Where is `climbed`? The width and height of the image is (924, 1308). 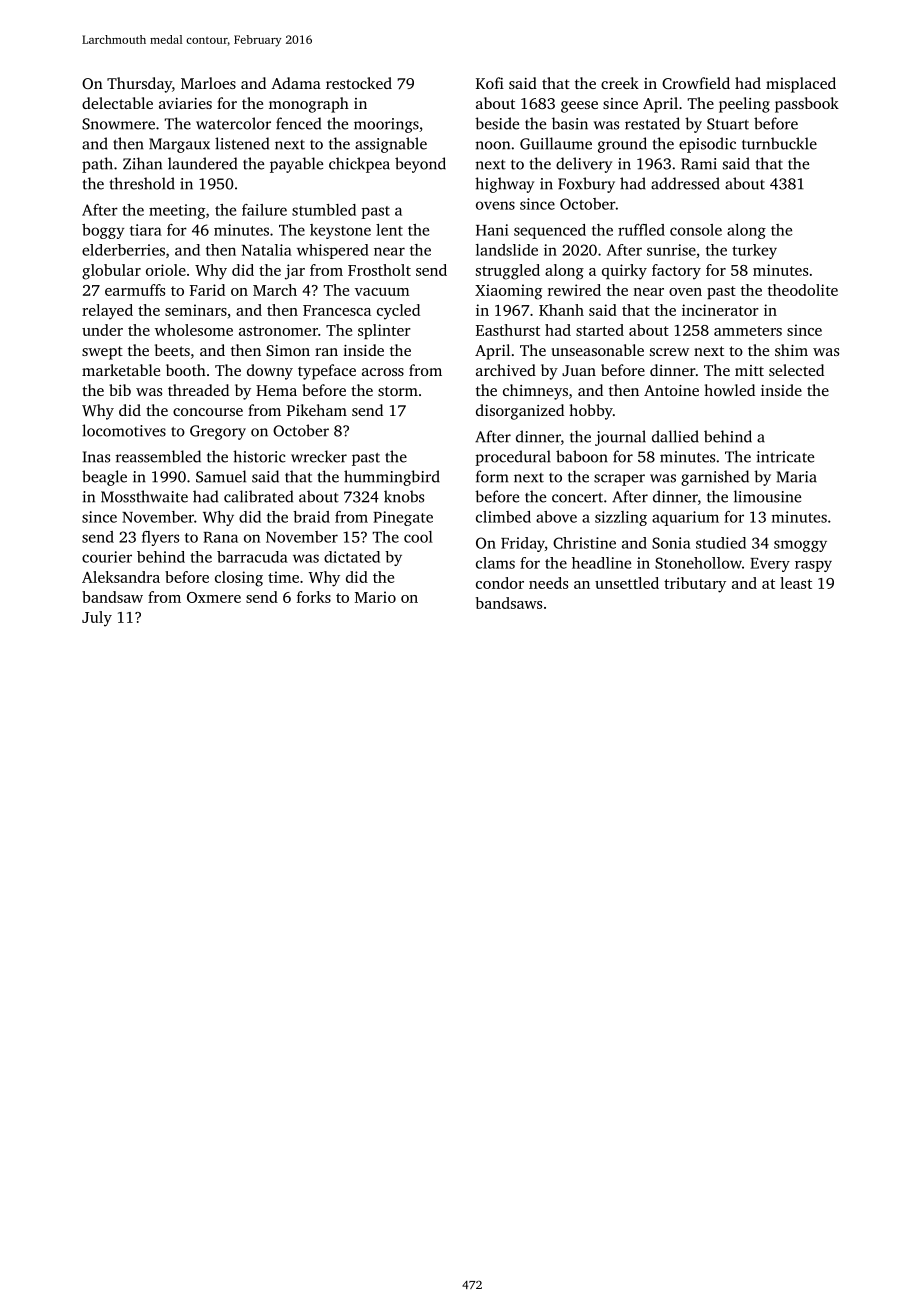
climbed is located at coordinates (503, 517).
